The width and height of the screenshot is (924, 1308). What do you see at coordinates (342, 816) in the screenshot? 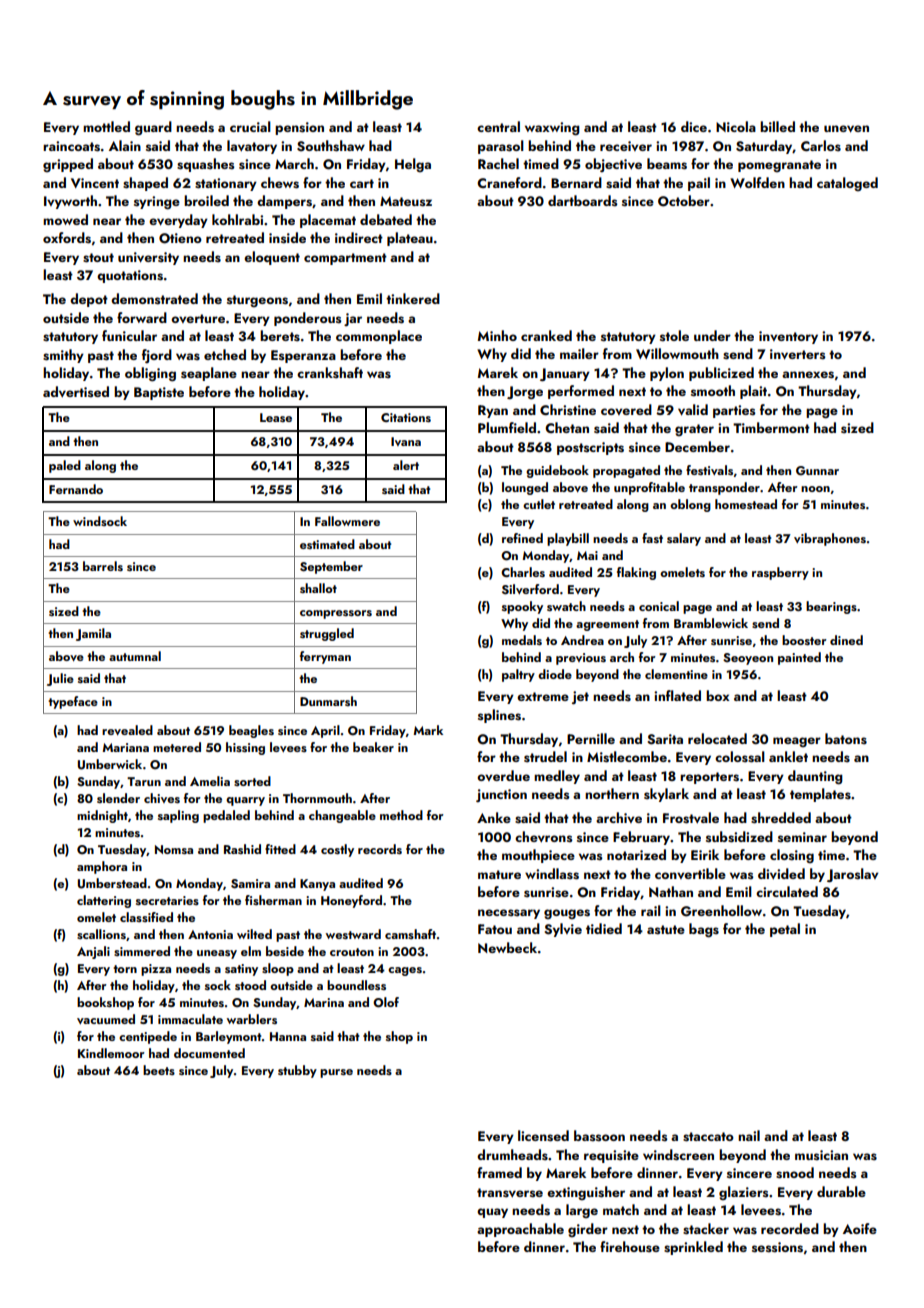
I see `changeable` at bounding box center [342, 816].
